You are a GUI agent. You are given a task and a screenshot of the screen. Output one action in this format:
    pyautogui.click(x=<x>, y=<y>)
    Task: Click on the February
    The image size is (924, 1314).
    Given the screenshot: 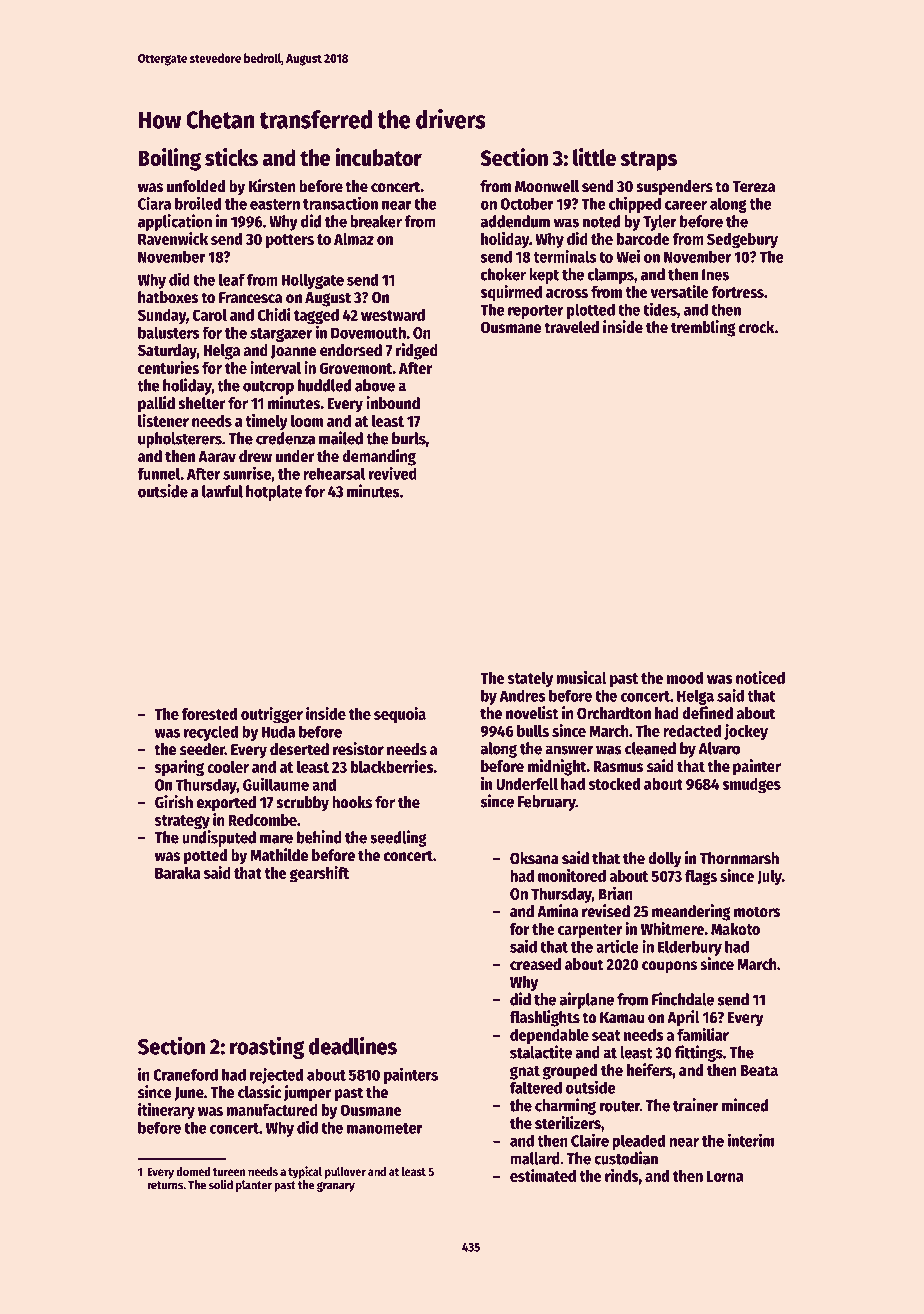 What is the action you would take?
    pyautogui.click(x=547, y=803)
